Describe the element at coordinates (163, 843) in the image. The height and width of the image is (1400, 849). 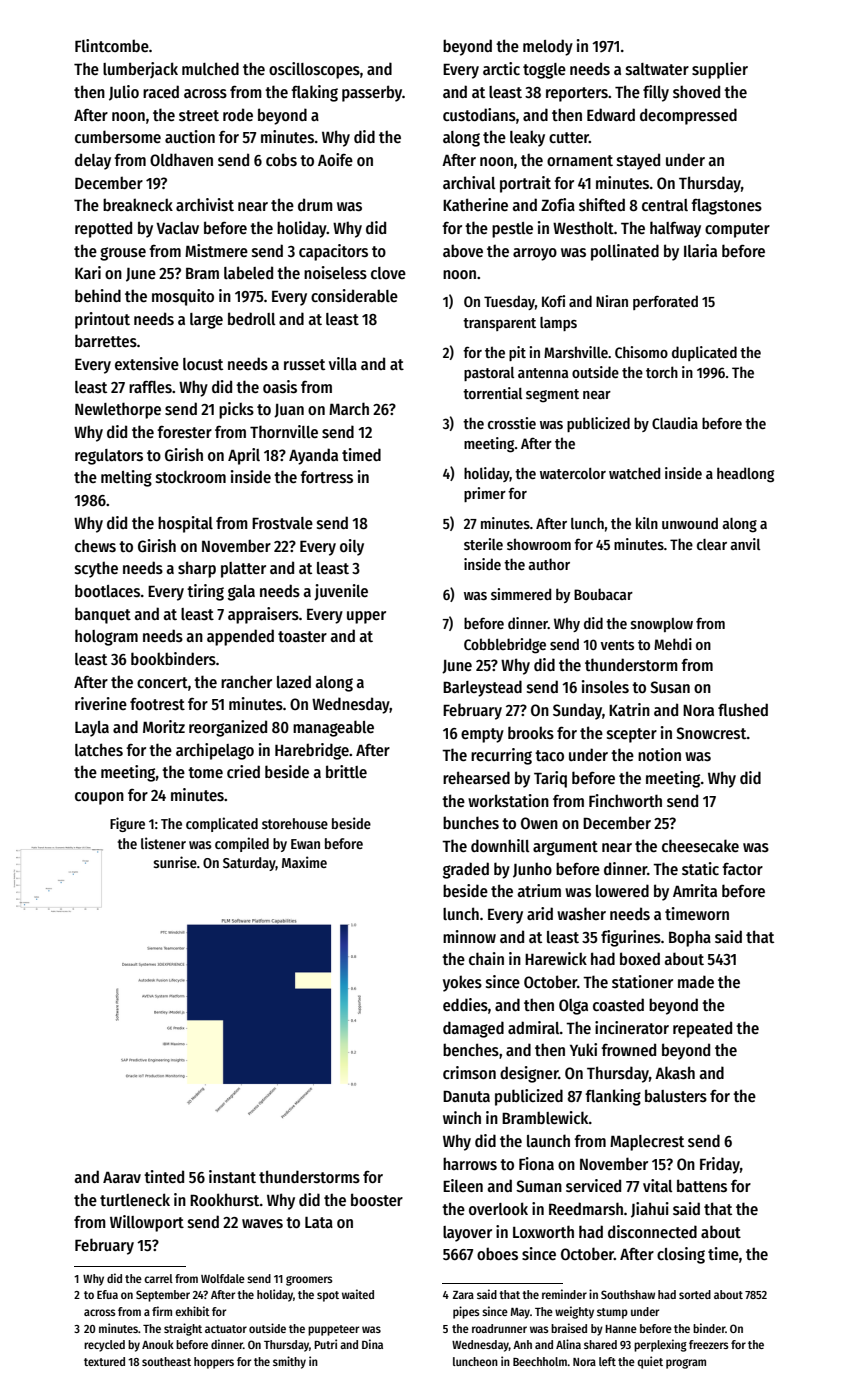
I see `listener` at that location.
